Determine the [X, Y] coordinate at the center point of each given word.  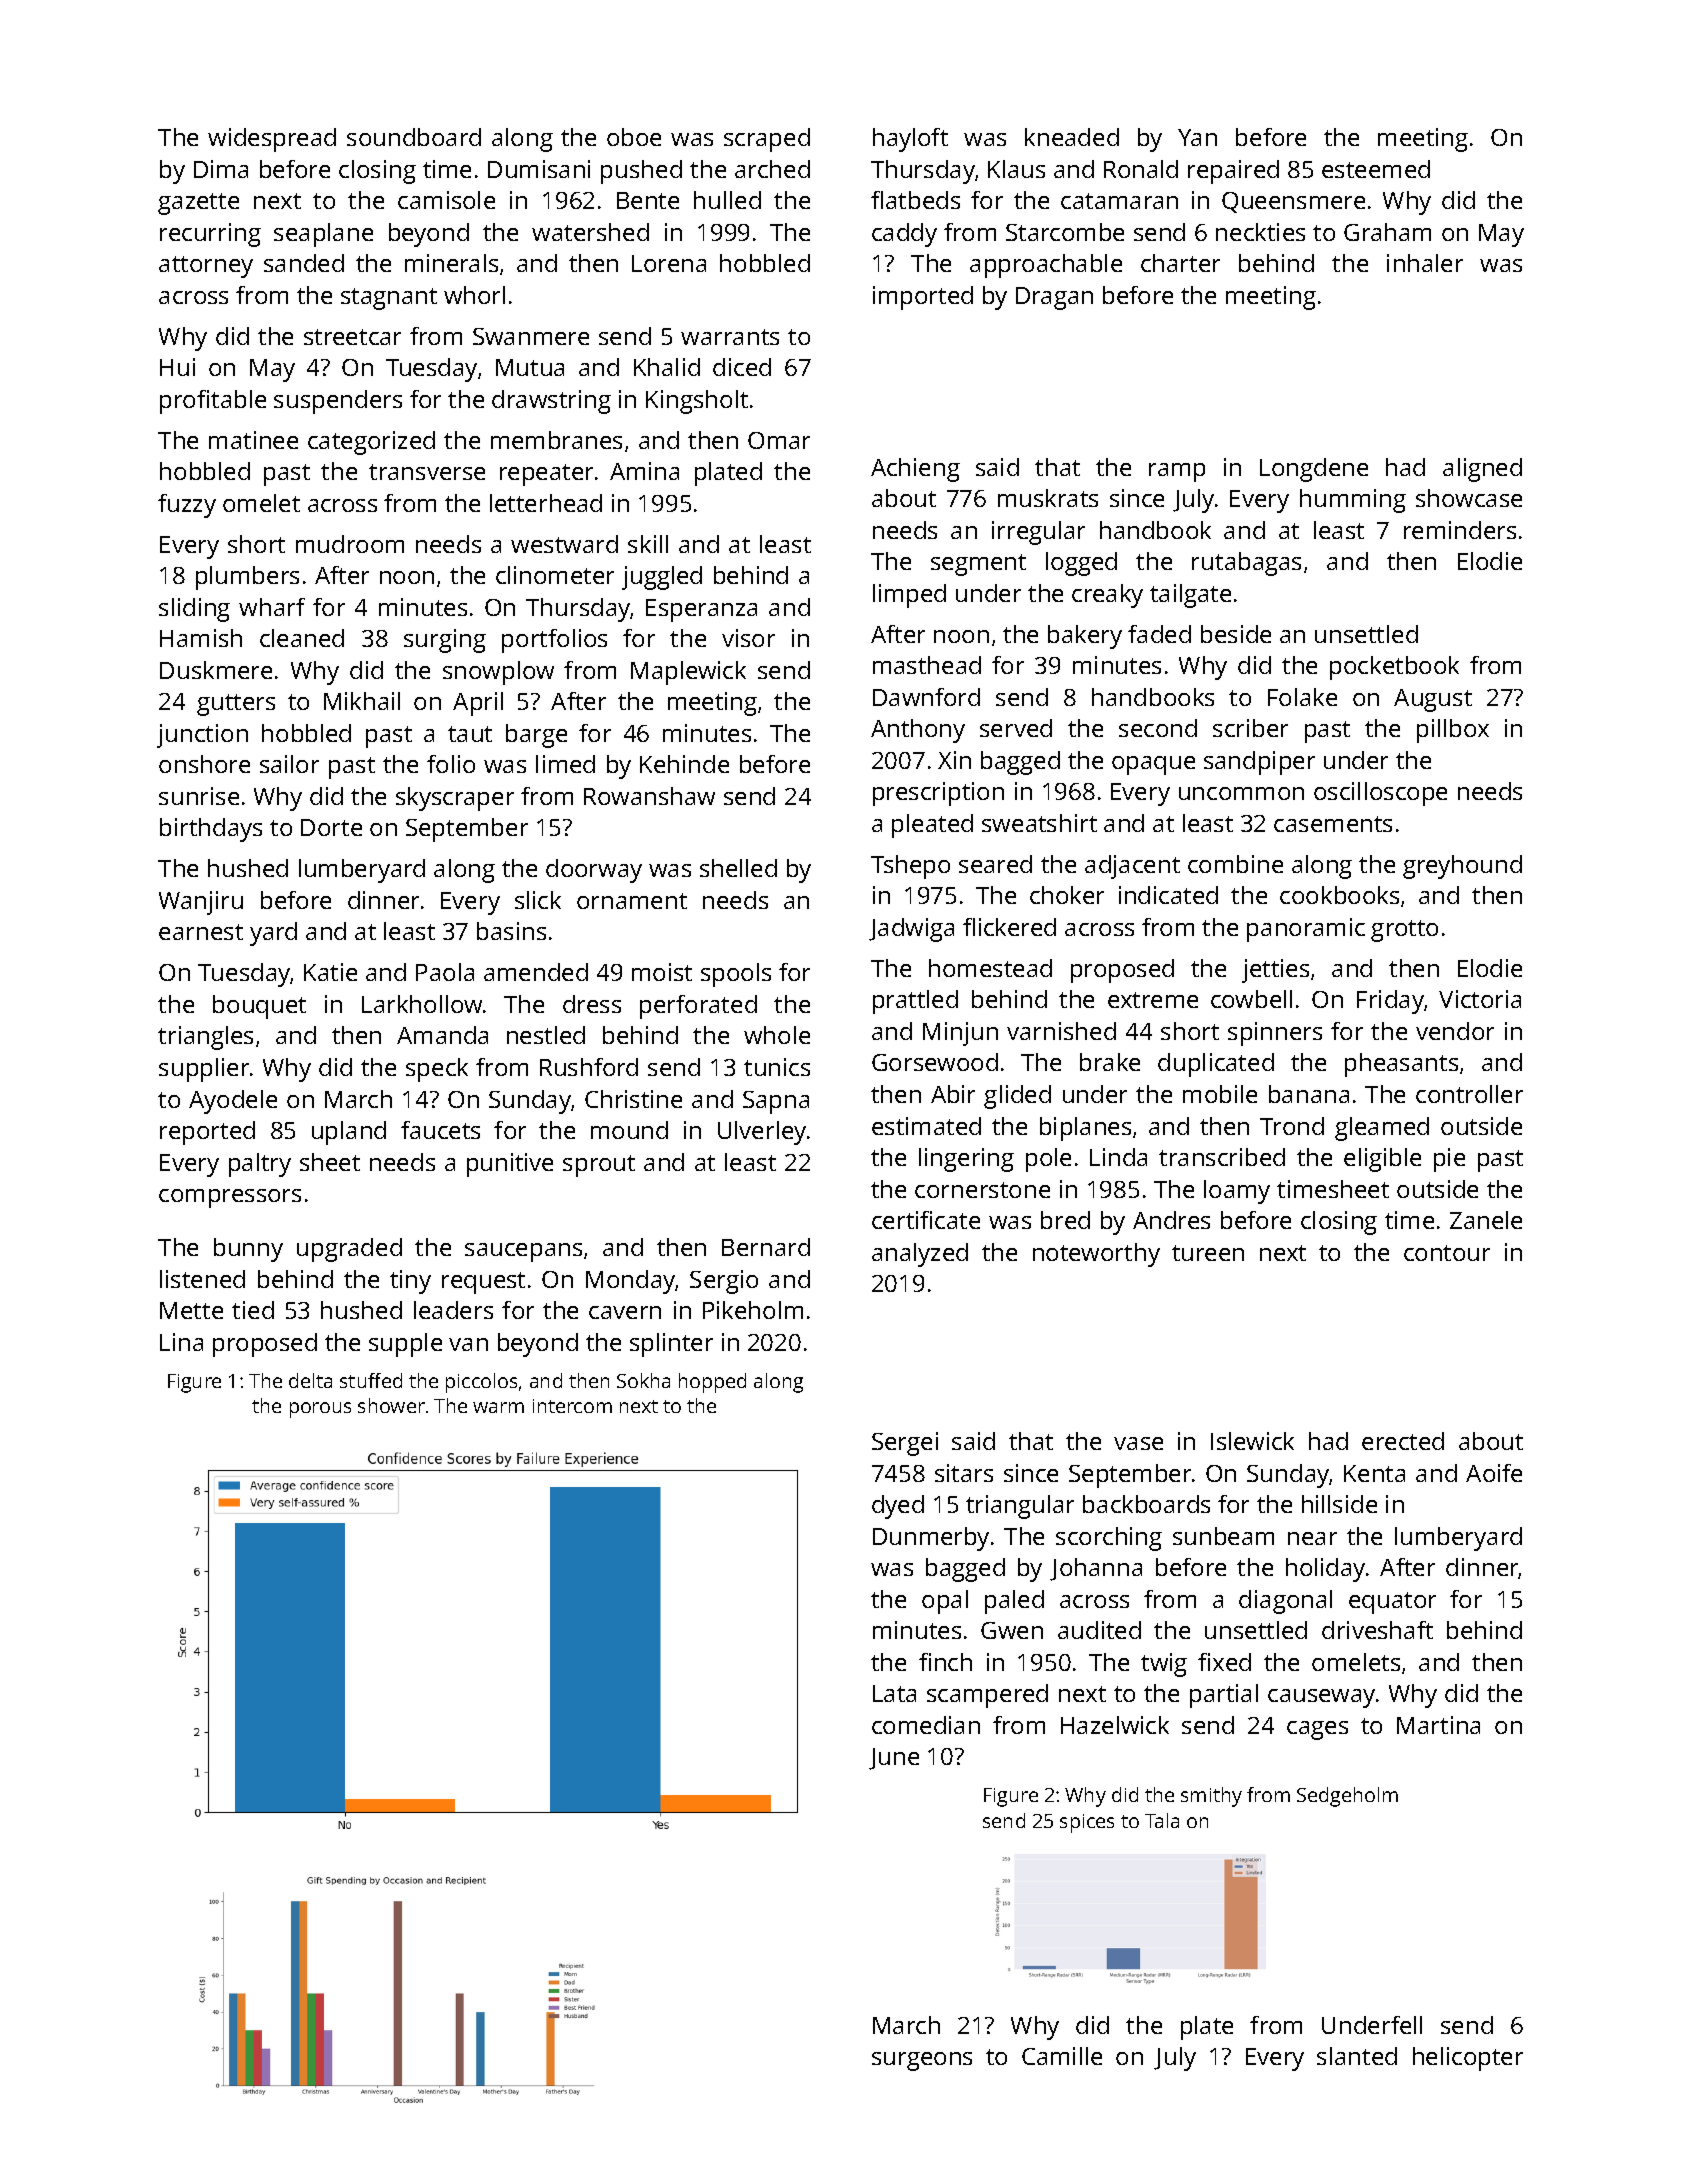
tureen [1208, 1253]
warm [498, 1407]
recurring [210, 235]
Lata [894, 1693]
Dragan [1054, 298]
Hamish [201, 638]
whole [777, 1035]
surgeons [922, 2061]
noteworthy [1096, 1255]
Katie [330, 972]
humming [1353, 501]
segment [978, 565]
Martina [1438, 1725]
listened [202, 1279]
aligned [1482, 470]
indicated [1168, 895]
